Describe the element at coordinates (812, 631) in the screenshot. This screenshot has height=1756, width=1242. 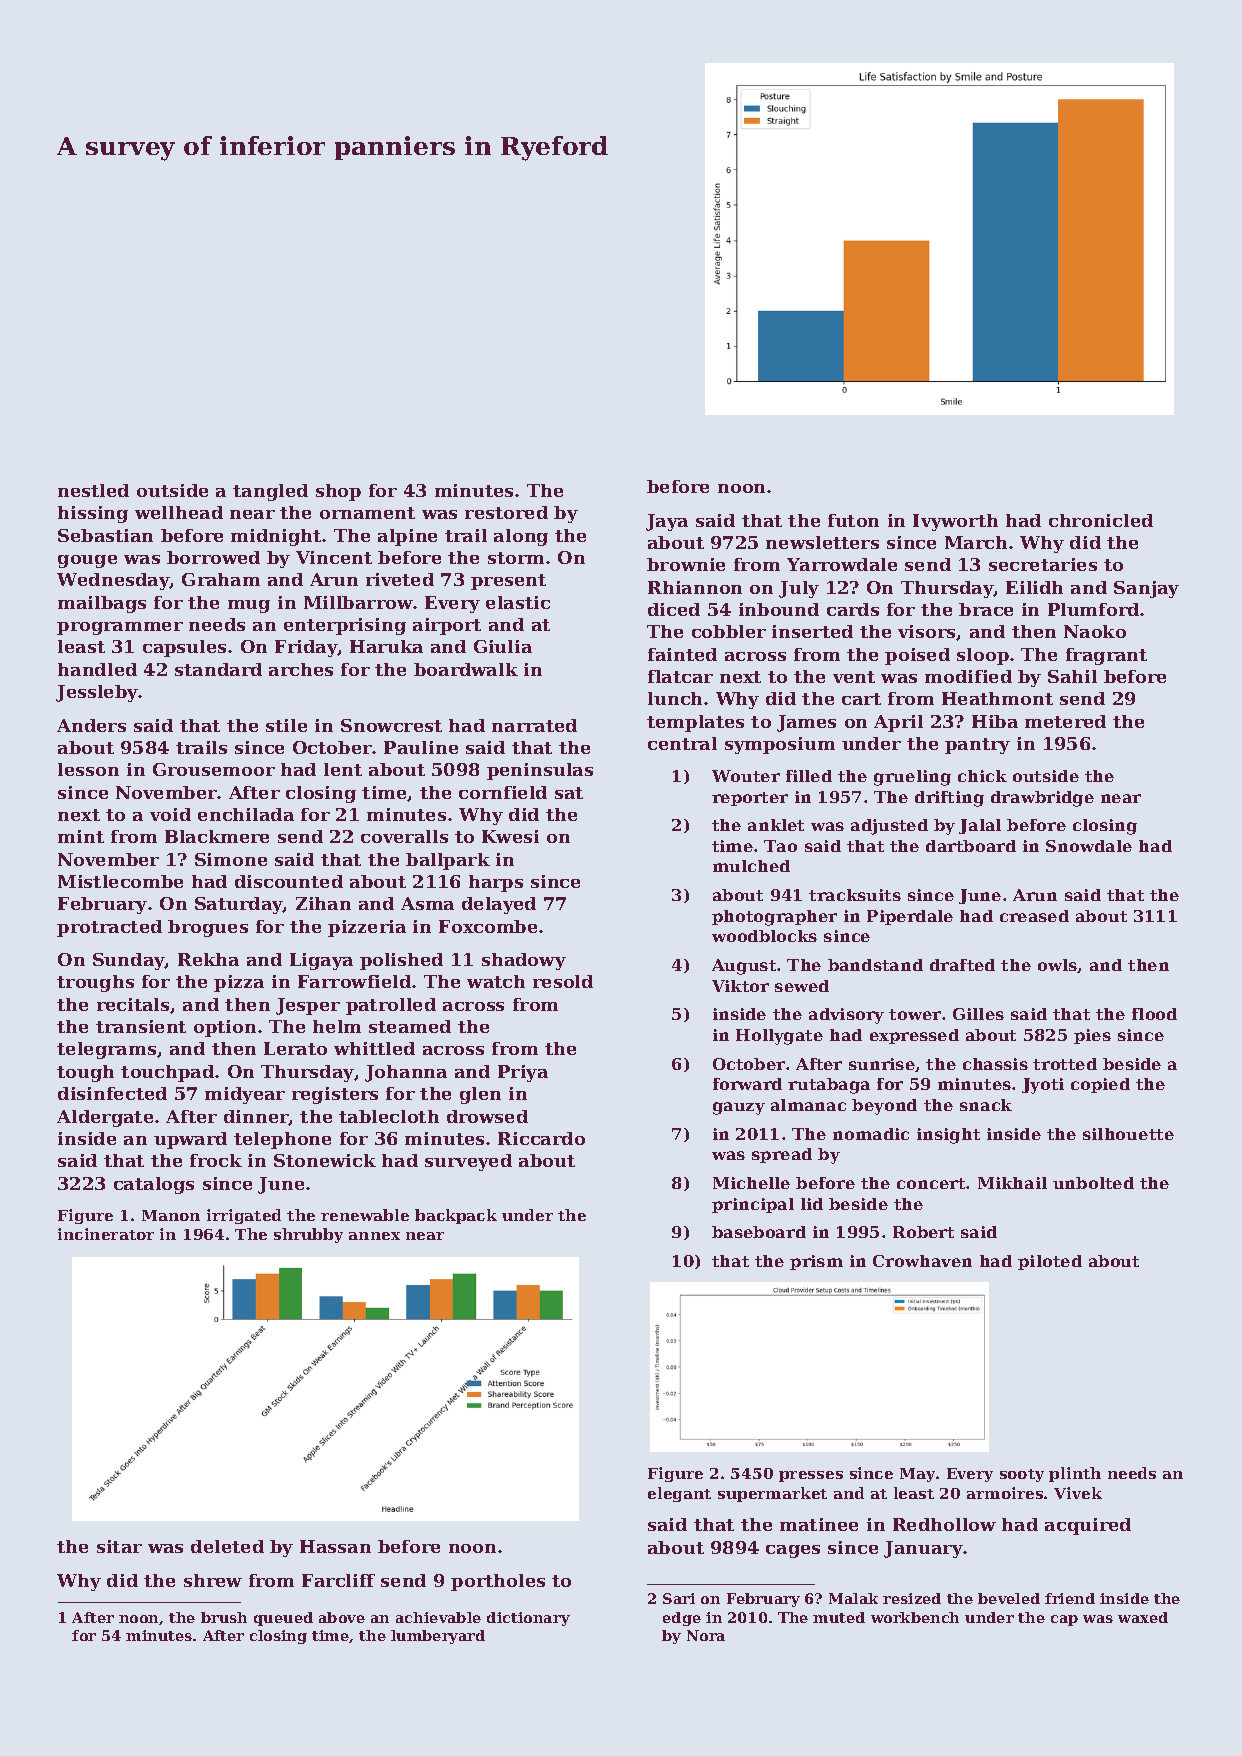
I see `inserted` at that location.
